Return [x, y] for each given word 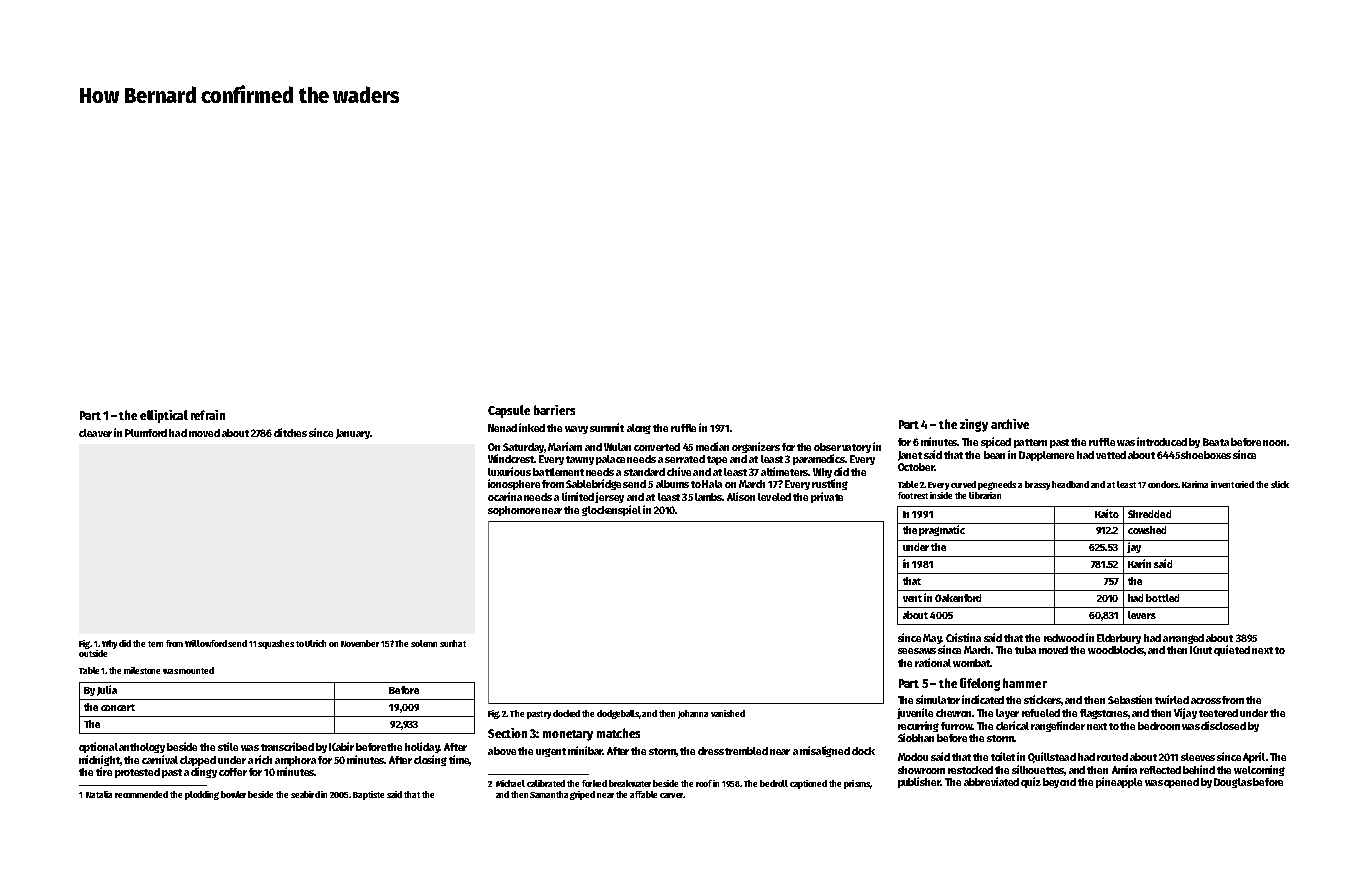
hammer [1025, 683]
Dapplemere [1046, 456]
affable [643, 794]
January [353, 434]
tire [104, 771]
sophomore [514, 511]
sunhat [453, 643]
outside [93, 653]
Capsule [509, 411]
